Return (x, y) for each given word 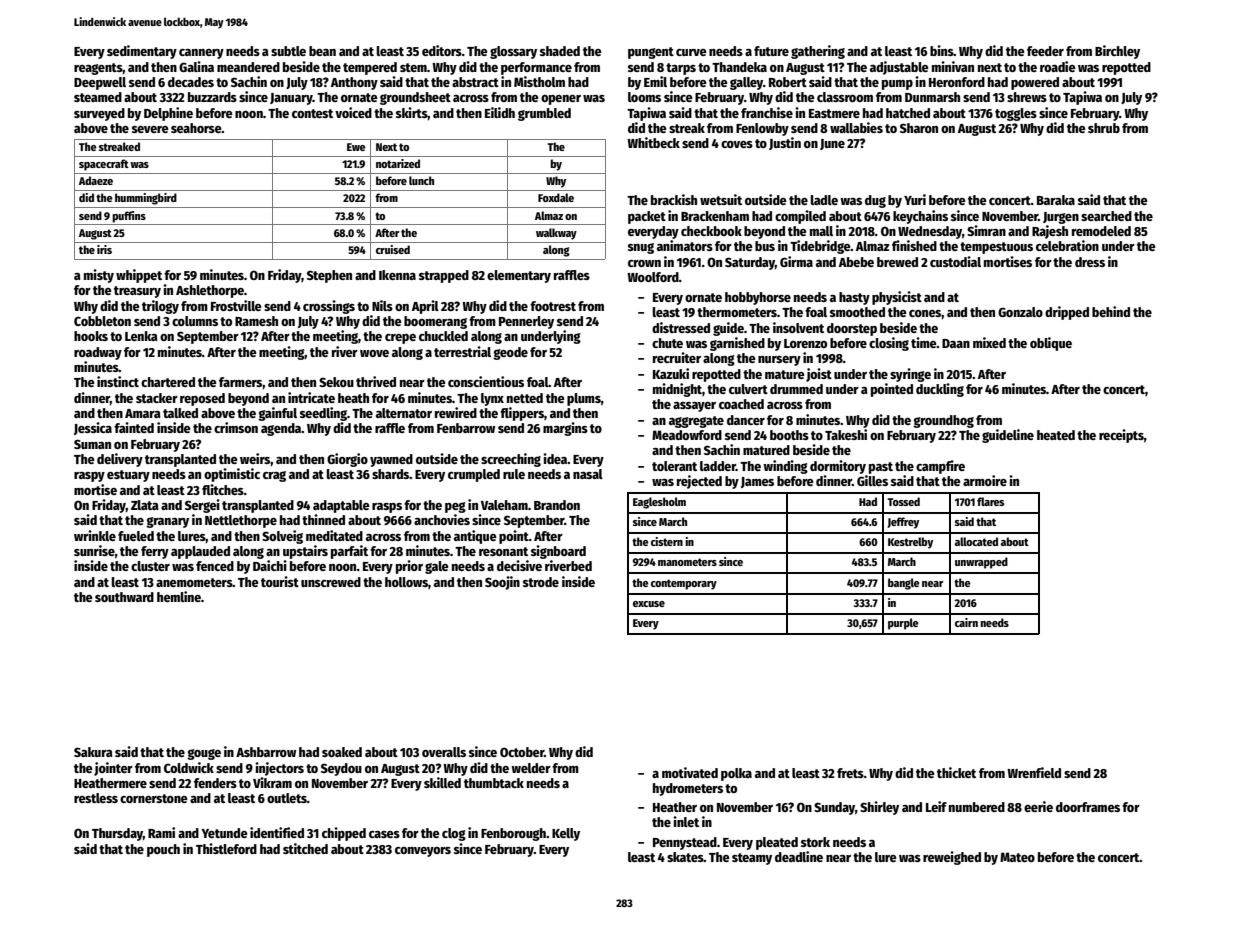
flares (990, 501)
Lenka (141, 336)
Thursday (117, 834)
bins (942, 50)
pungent (651, 53)
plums (584, 399)
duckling (940, 390)
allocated (976, 541)
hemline (179, 596)
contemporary (684, 584)
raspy (89, 477)
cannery (201, 54)
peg (455, 507)
